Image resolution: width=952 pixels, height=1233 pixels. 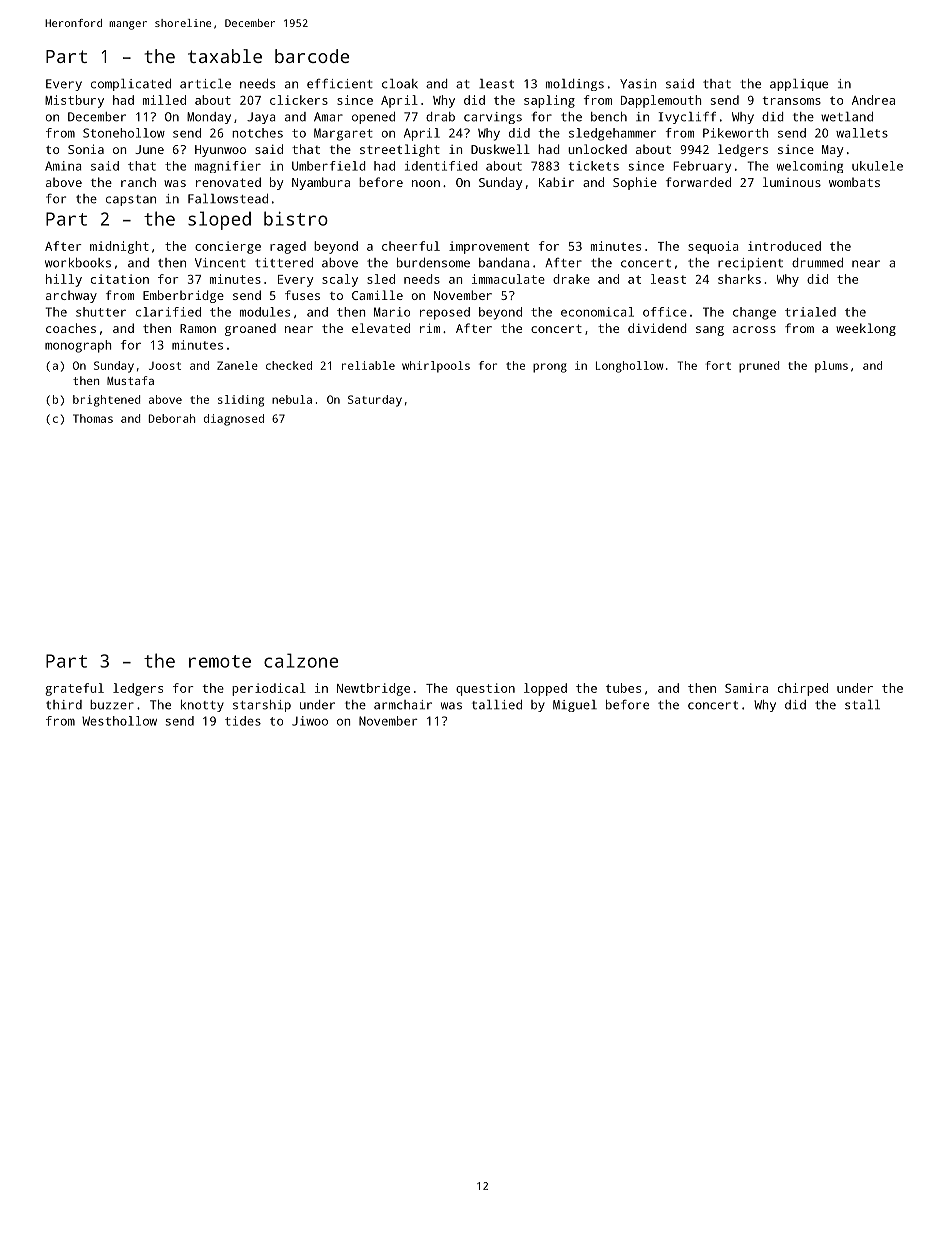 I want to click on Thomas, so click(x=93, y=418).
